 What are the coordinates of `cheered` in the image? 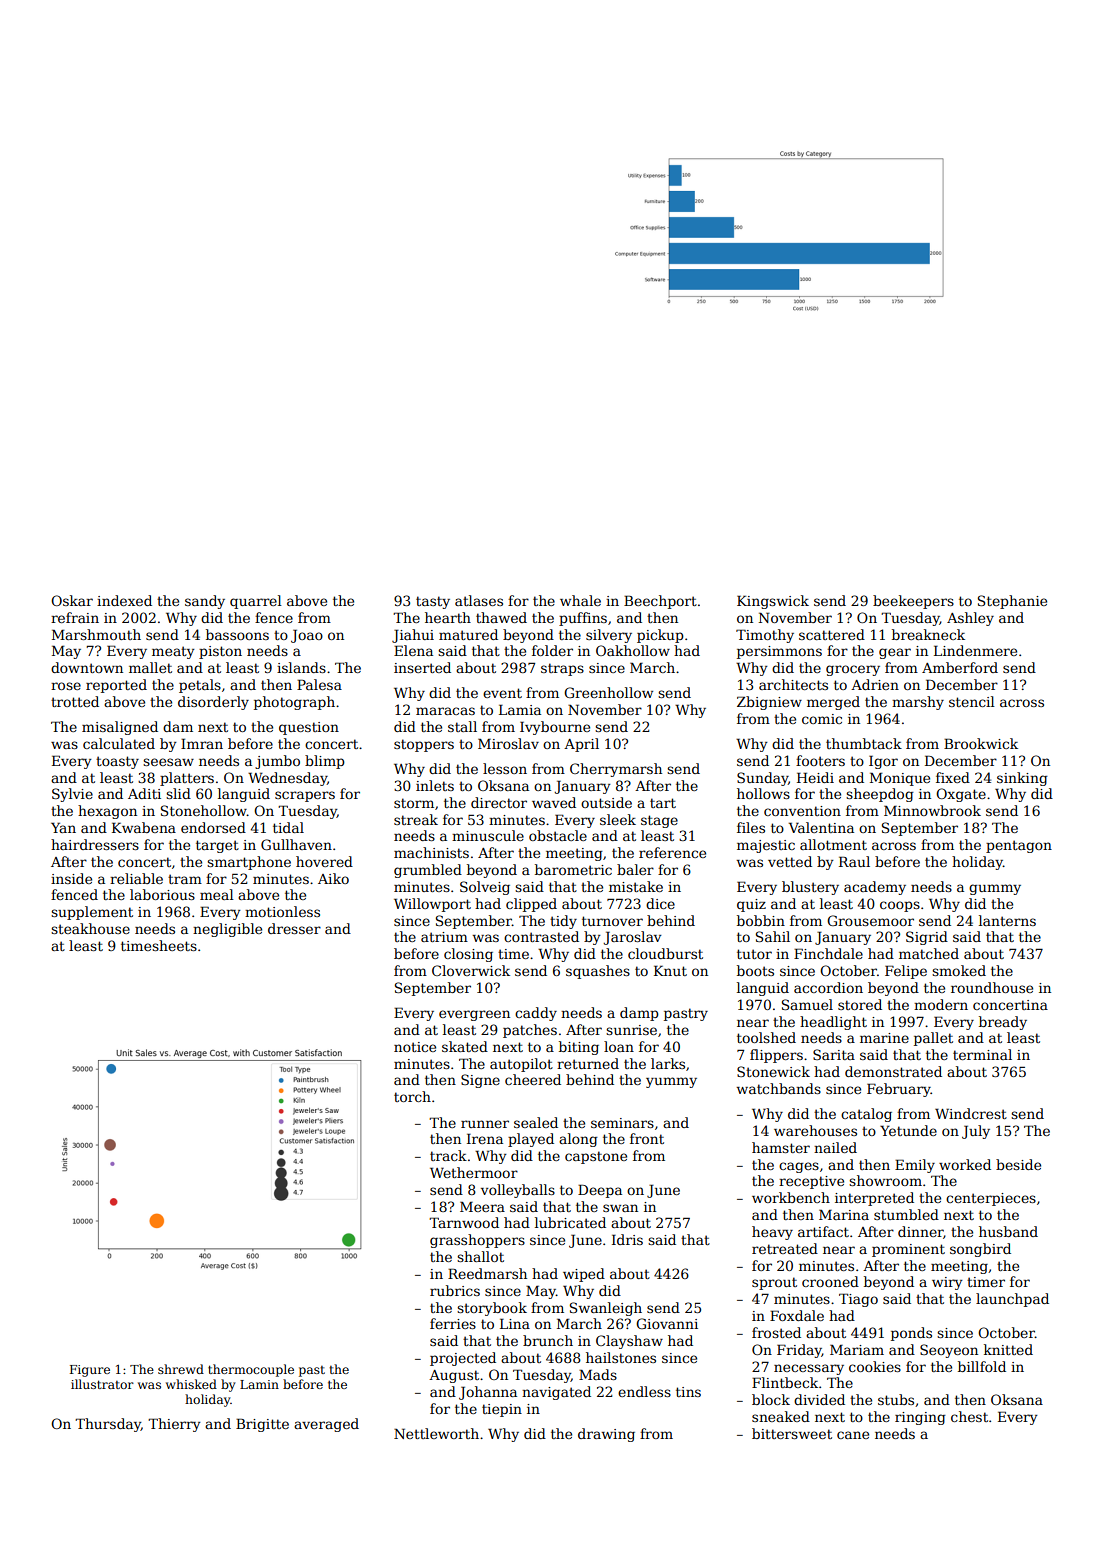 It's located at (533, 1079).
